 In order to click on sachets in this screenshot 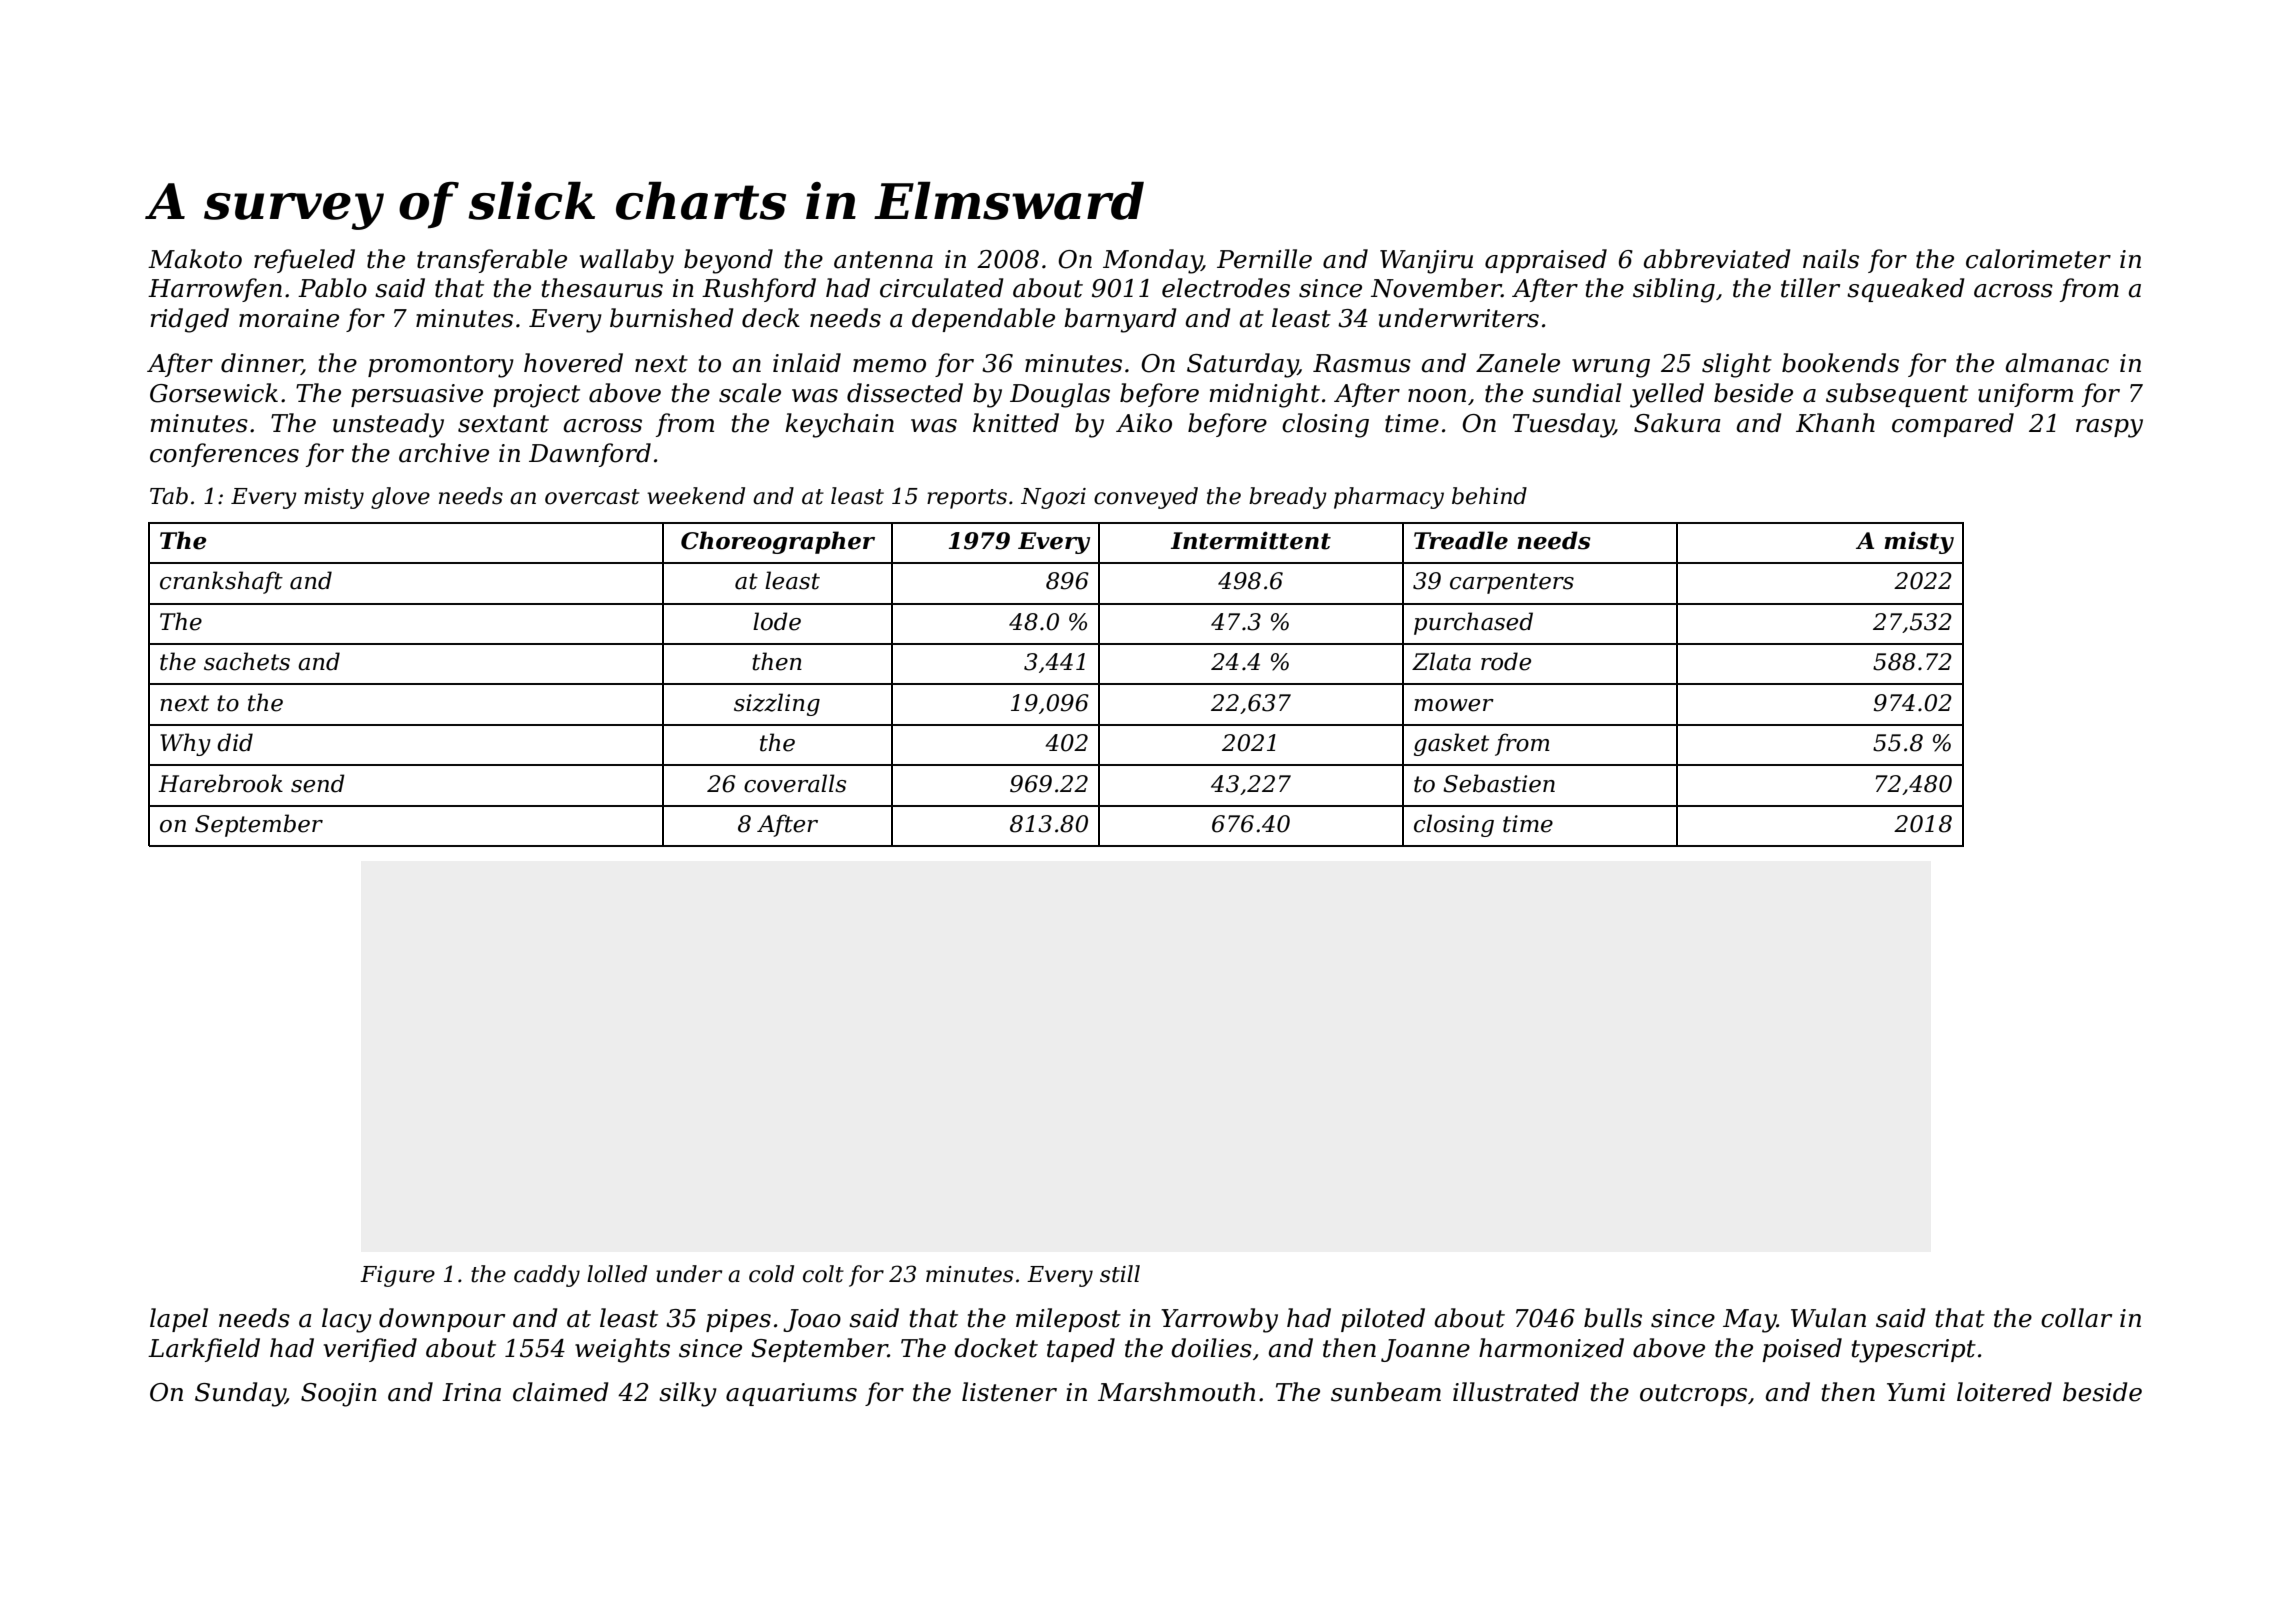, I will do `click(247, 661)`.
